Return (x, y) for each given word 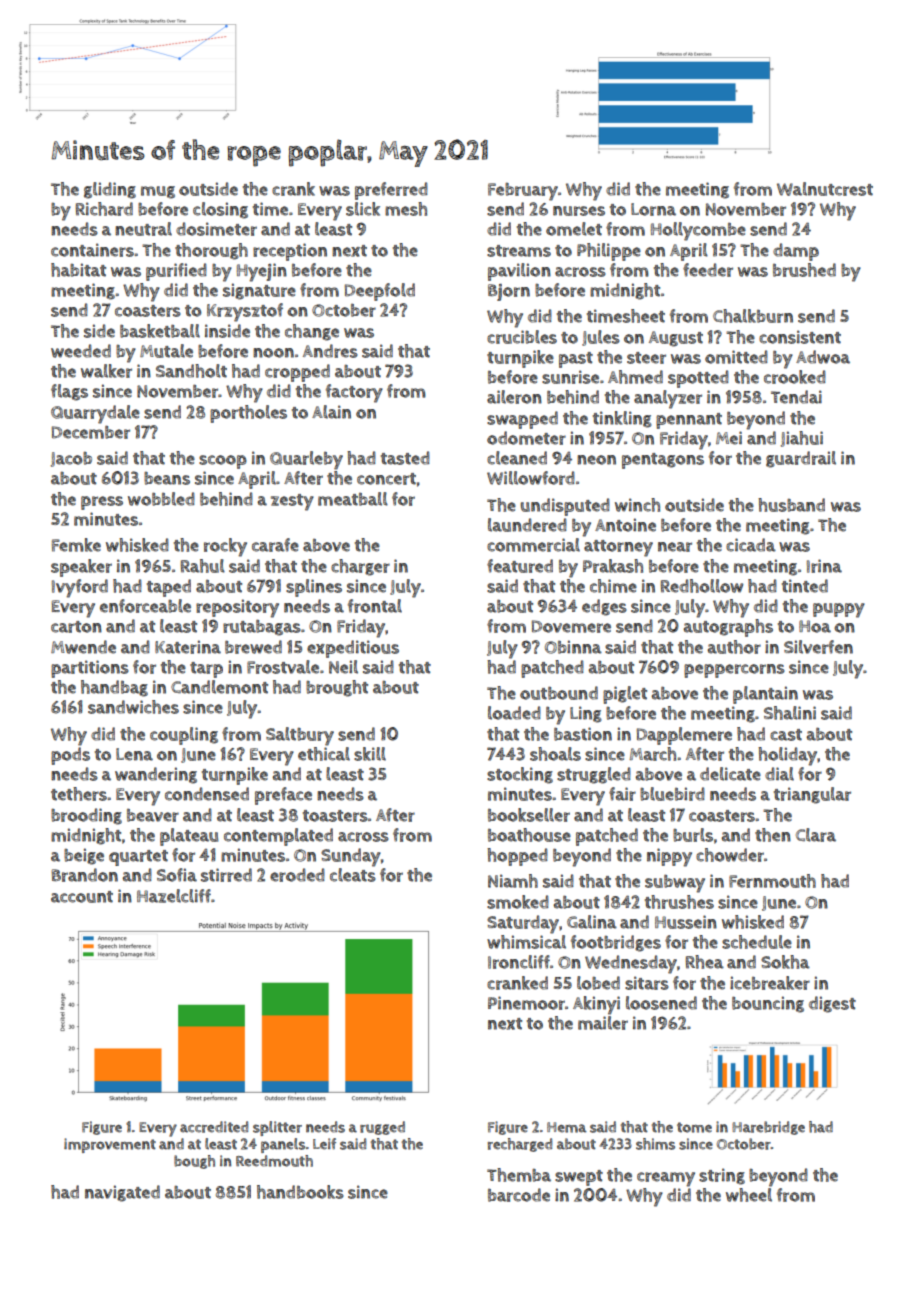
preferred (391, 191)
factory (354, 393)
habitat (78, 270)
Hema (567, 1127)
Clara (816, 835)
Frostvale (283, 667)
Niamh (513, 881)
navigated (122, 1193)
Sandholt (191, 371)
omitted (736, 357)
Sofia (177, 875)
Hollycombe (698, 231)
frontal (375, 606)
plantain (765, 695)
